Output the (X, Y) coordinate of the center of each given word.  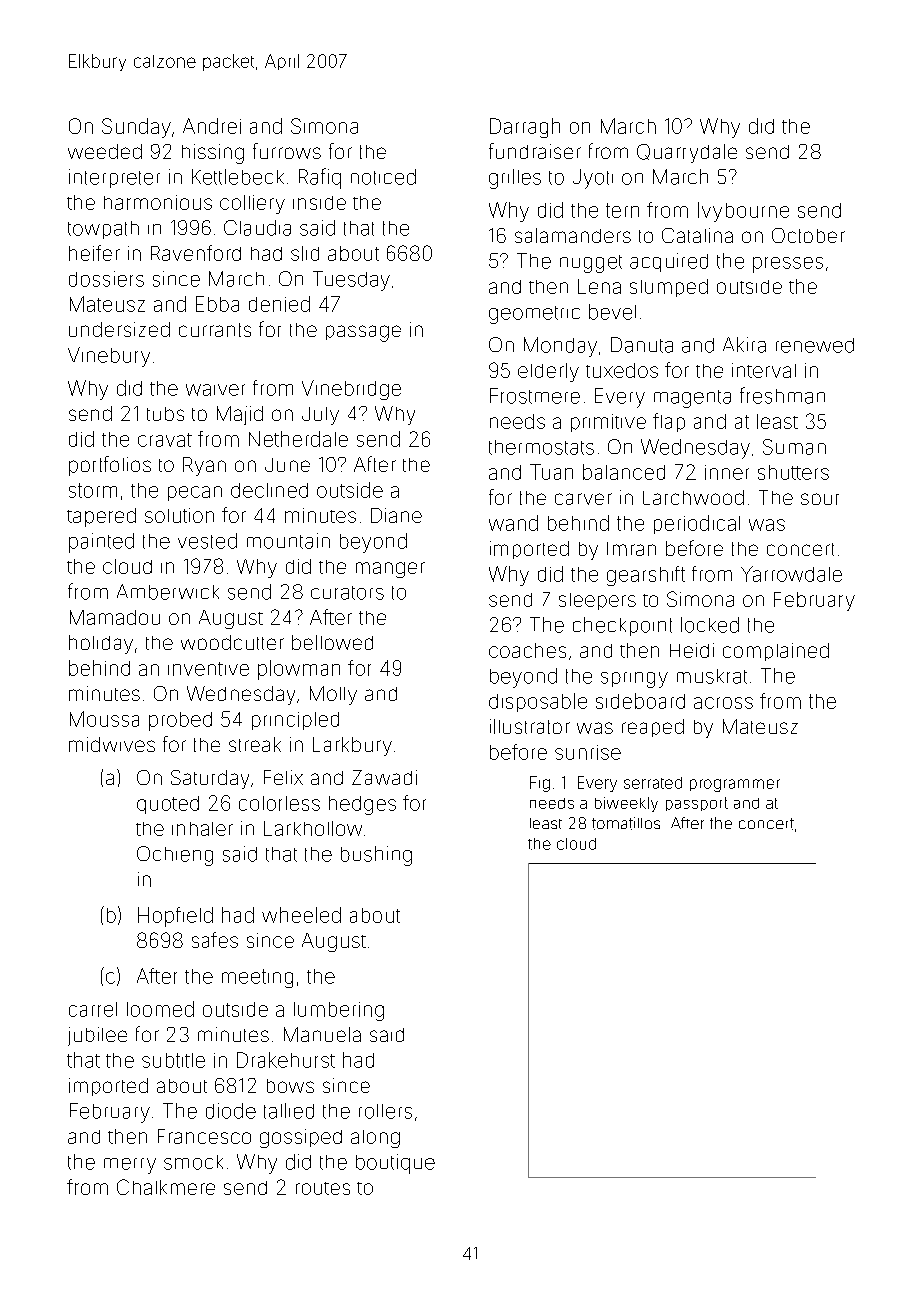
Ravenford (196, 253)
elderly (548, 372)
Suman (794, 447)
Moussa (104, 719)
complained (776, 652)
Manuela (322, 1034)
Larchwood (693, 497)
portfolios (110, 466)
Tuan (551, 472)
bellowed (332, 642)
